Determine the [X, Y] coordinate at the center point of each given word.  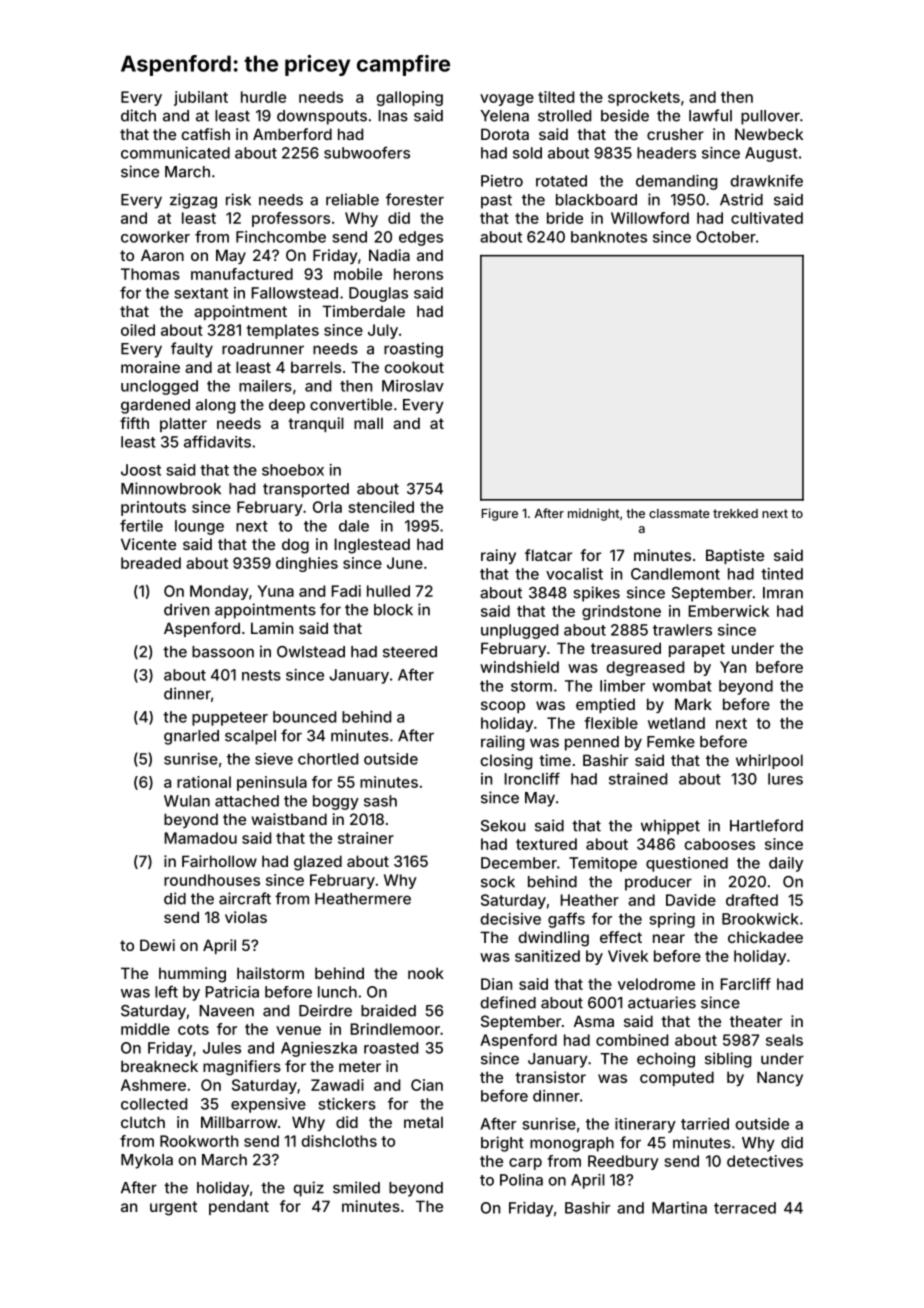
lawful [710, 115]
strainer [366, 838]
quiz [309, 1189]
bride [565, 218]
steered [410, 652]
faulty [192, 350]
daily [786, 864]
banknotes [609, 237]
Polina [521, 1180]
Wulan [187, 801]
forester [415, 199]
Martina [679, 1208]
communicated [175, 153]
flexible [611, 723]
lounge [199, 527]
